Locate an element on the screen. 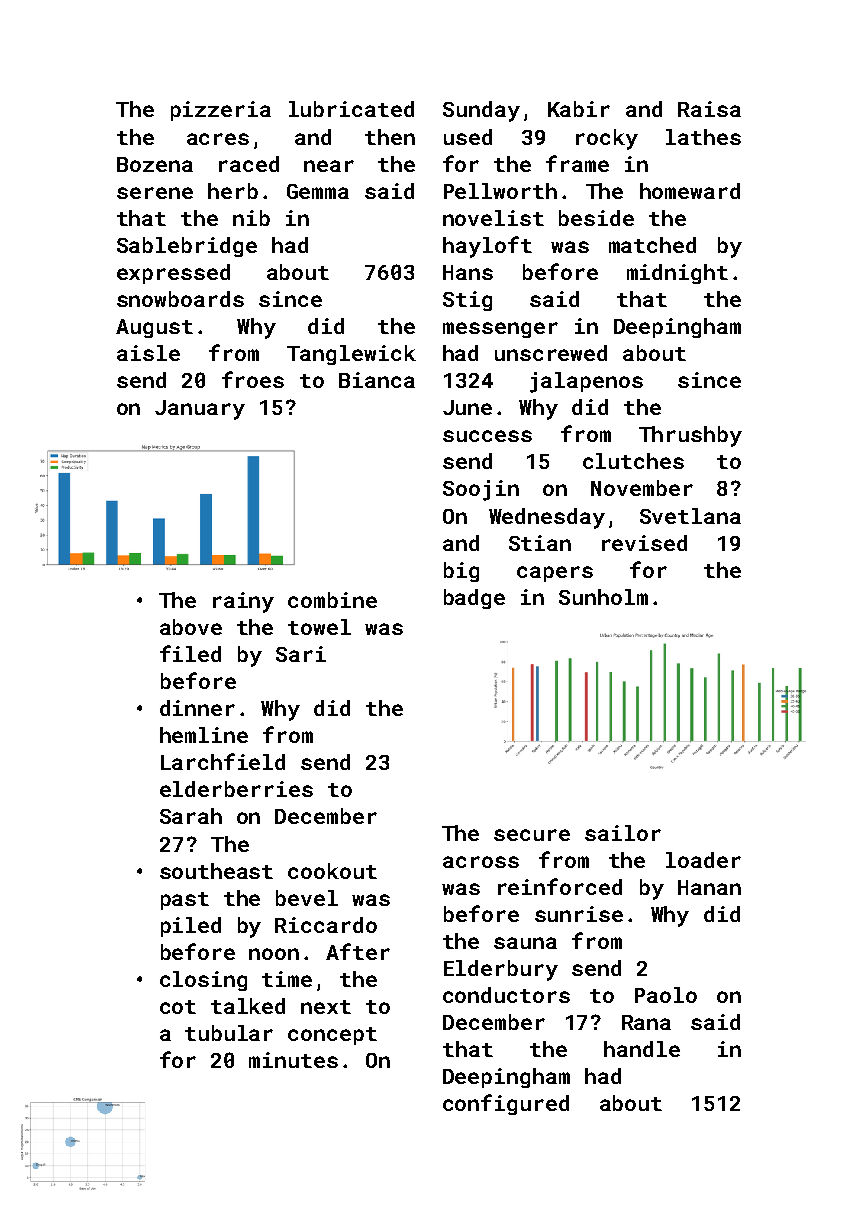 This screenshot has width=858, height=1218. lubricated is located at coordinates (351, 109).
